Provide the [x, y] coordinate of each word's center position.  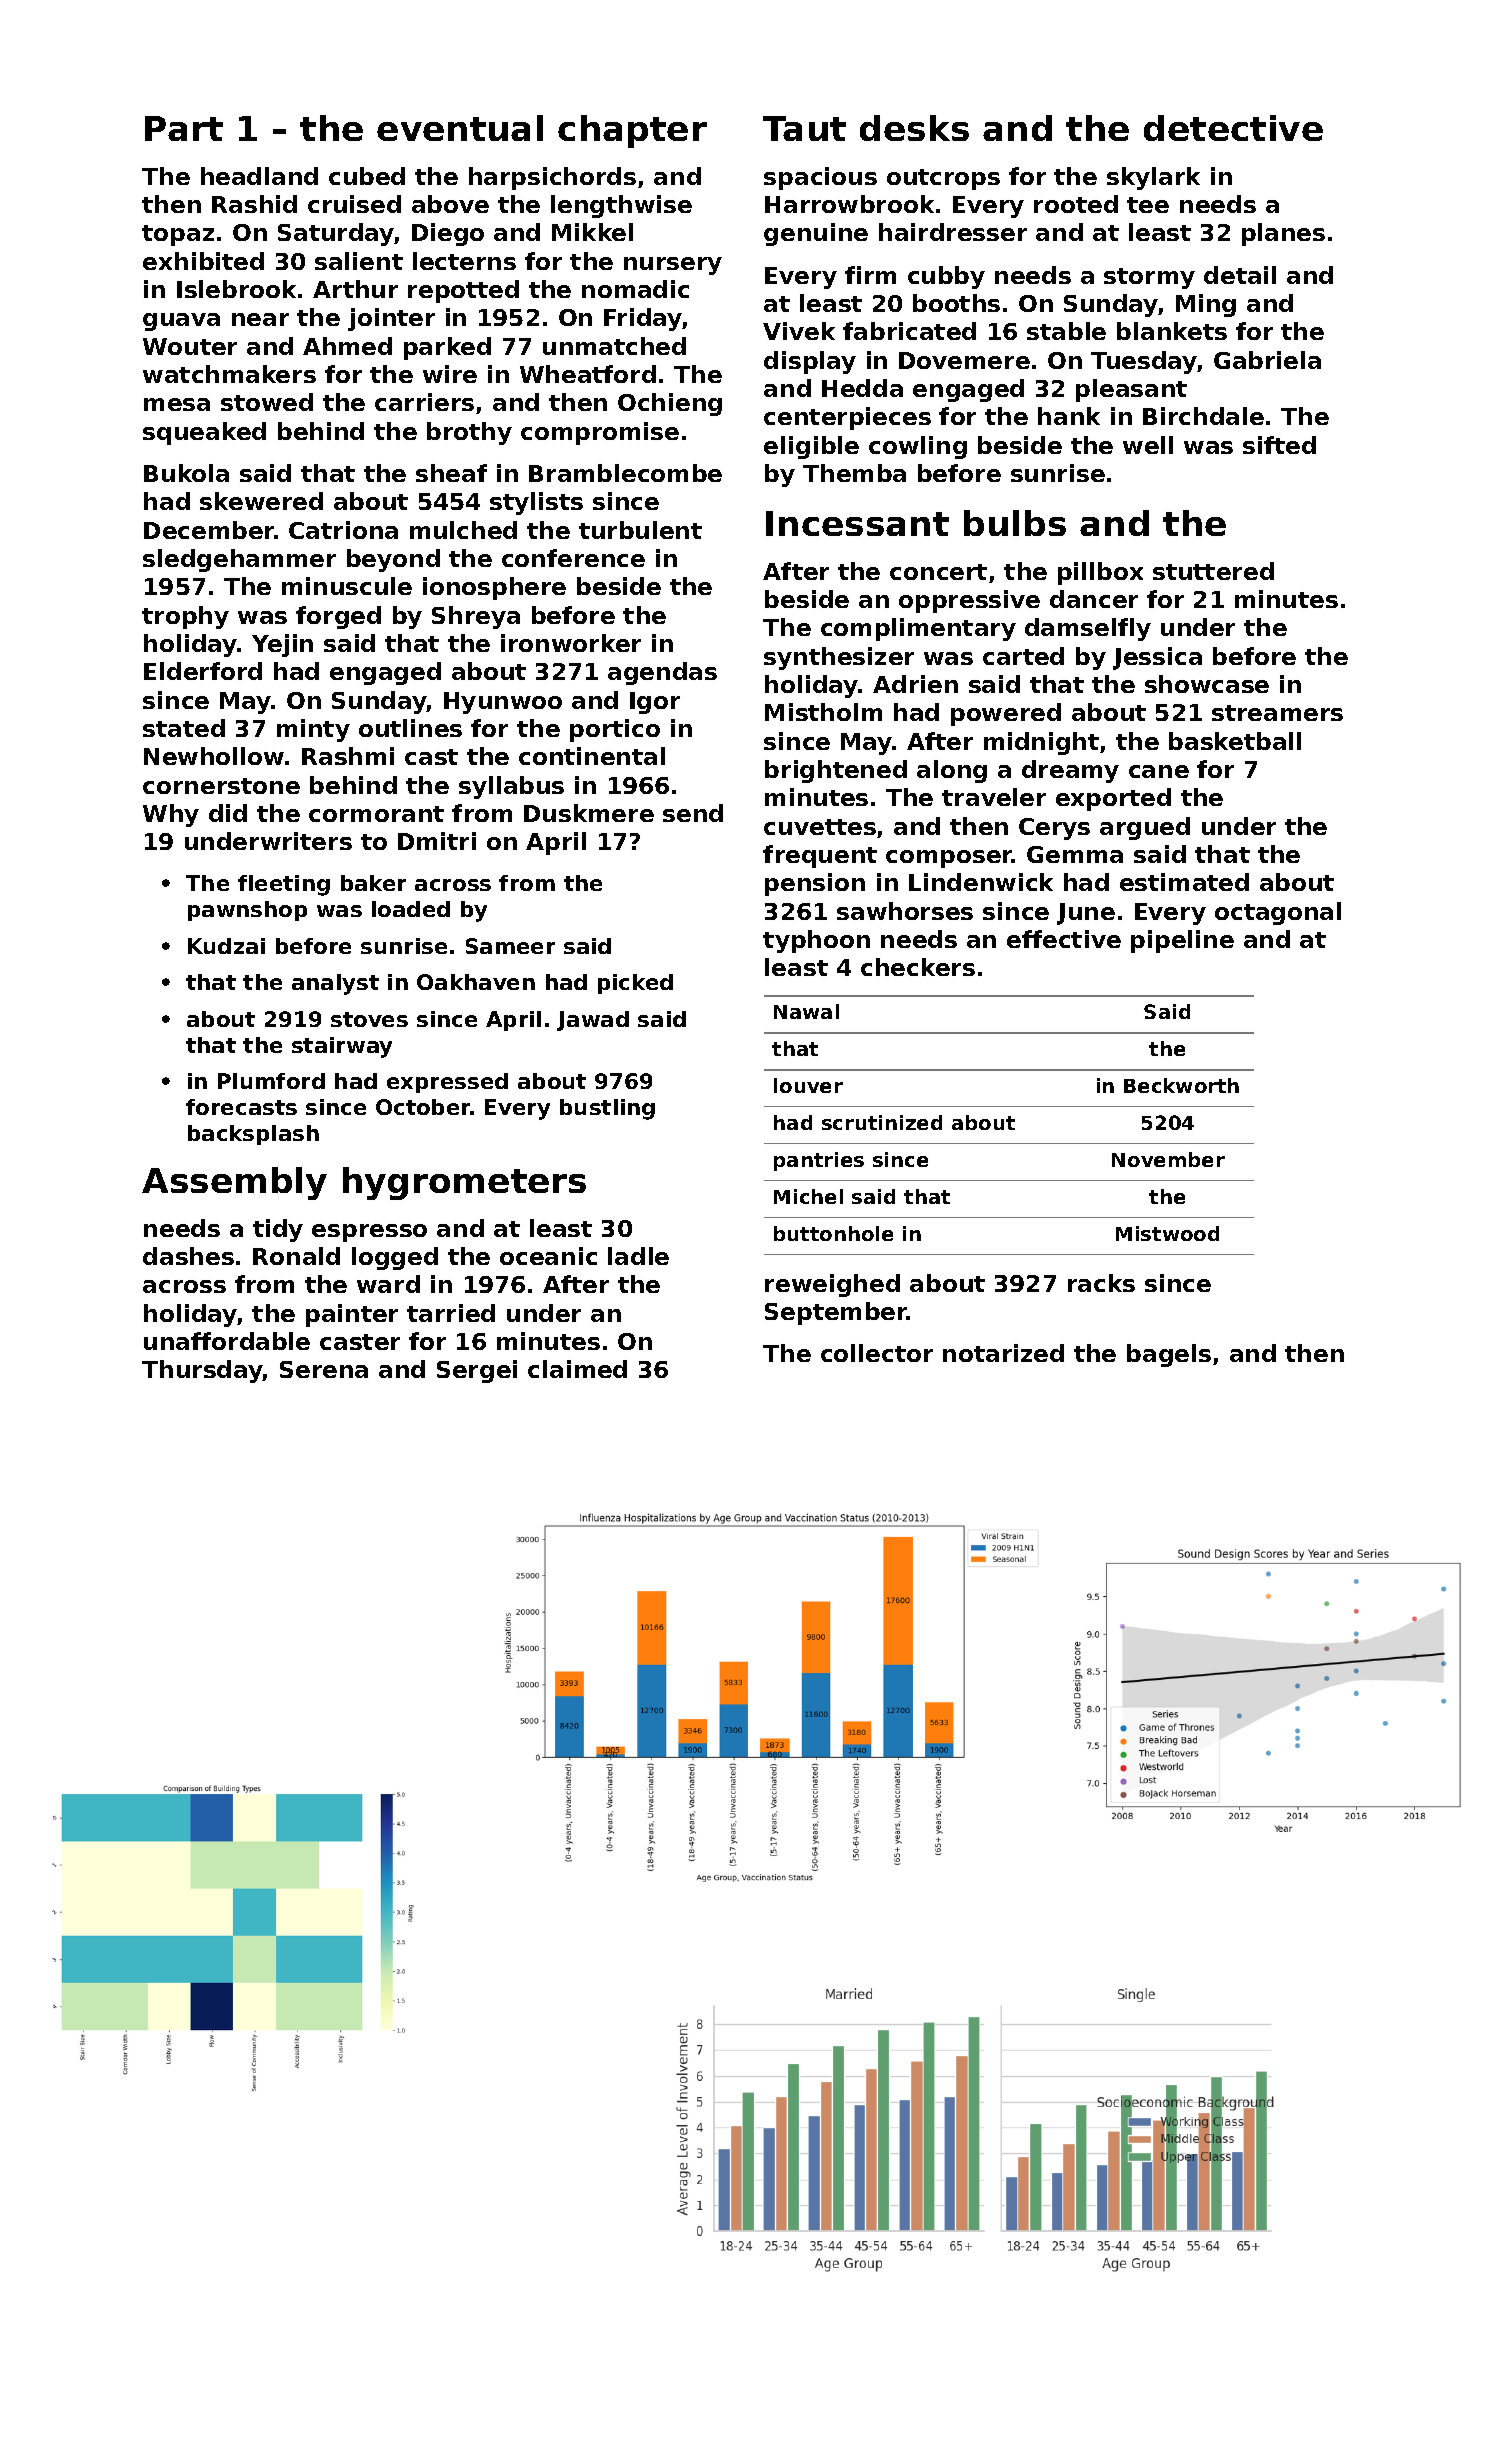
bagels [1169, 1355]
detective [1233, 128]
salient [359, 261]
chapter [632, 131]
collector [877, 1353]
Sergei [477, 1371]
